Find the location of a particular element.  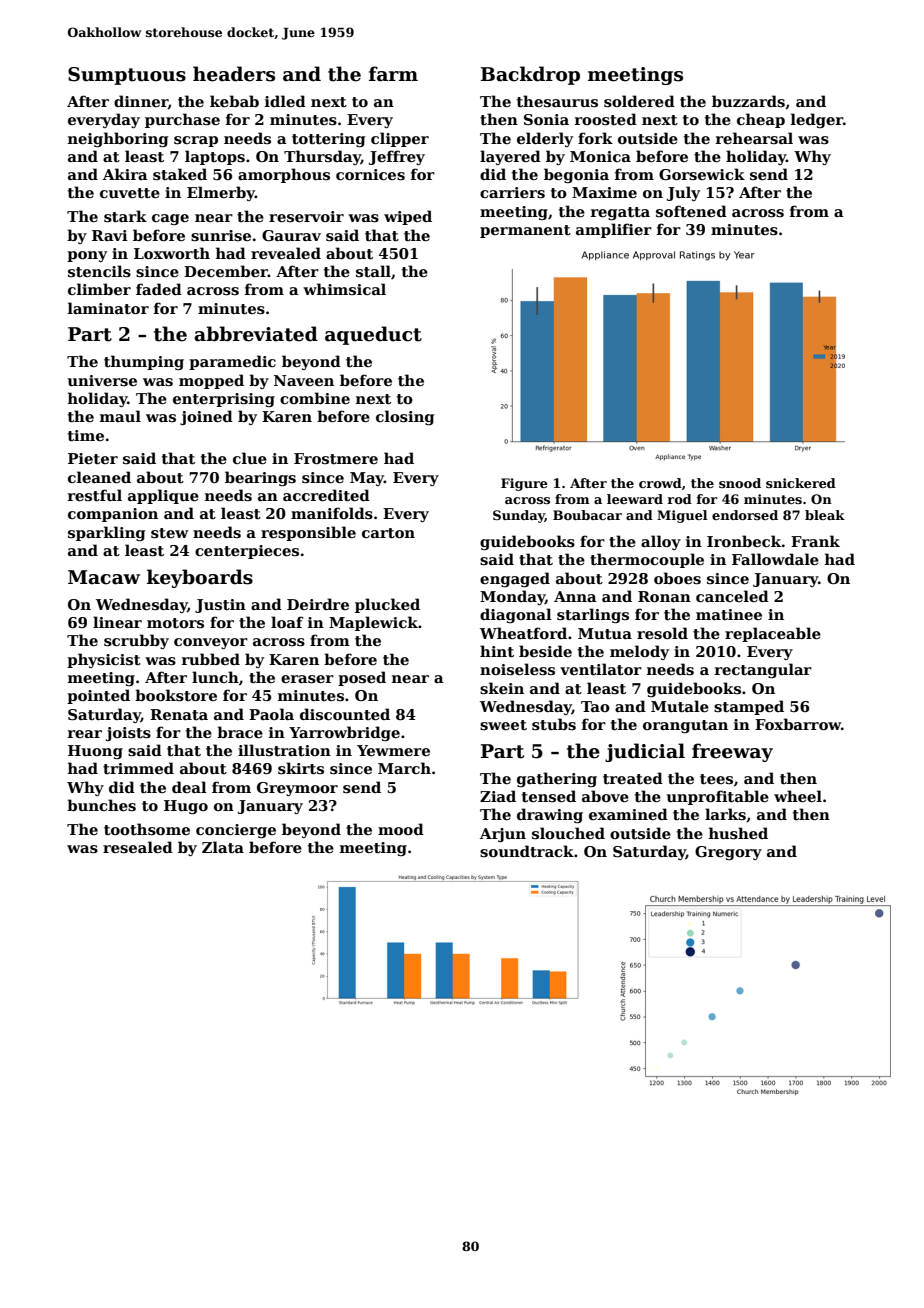

endorsed is located at coordinates (745, 515).
